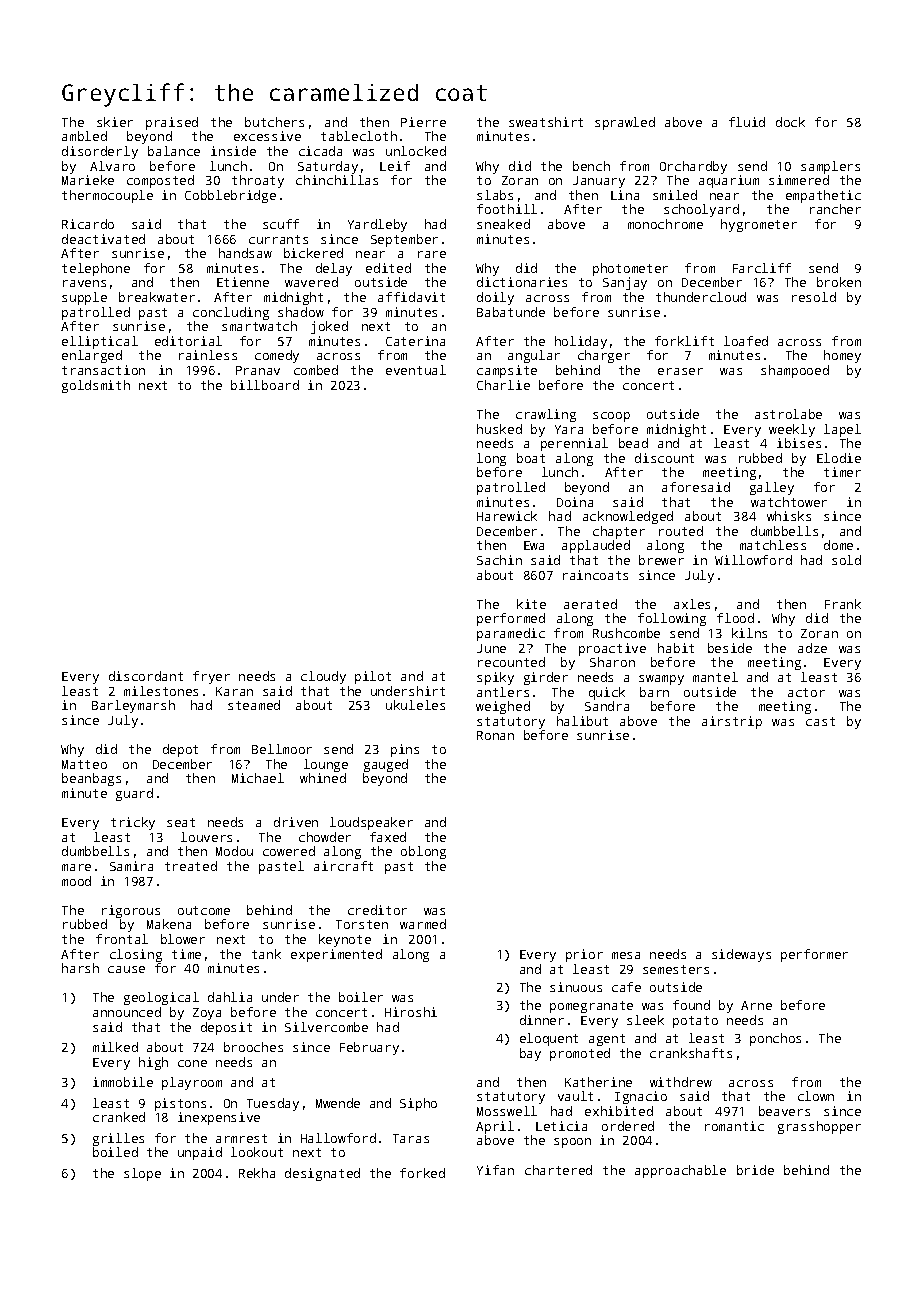  I want to click on warmed, so click(423, 924).
